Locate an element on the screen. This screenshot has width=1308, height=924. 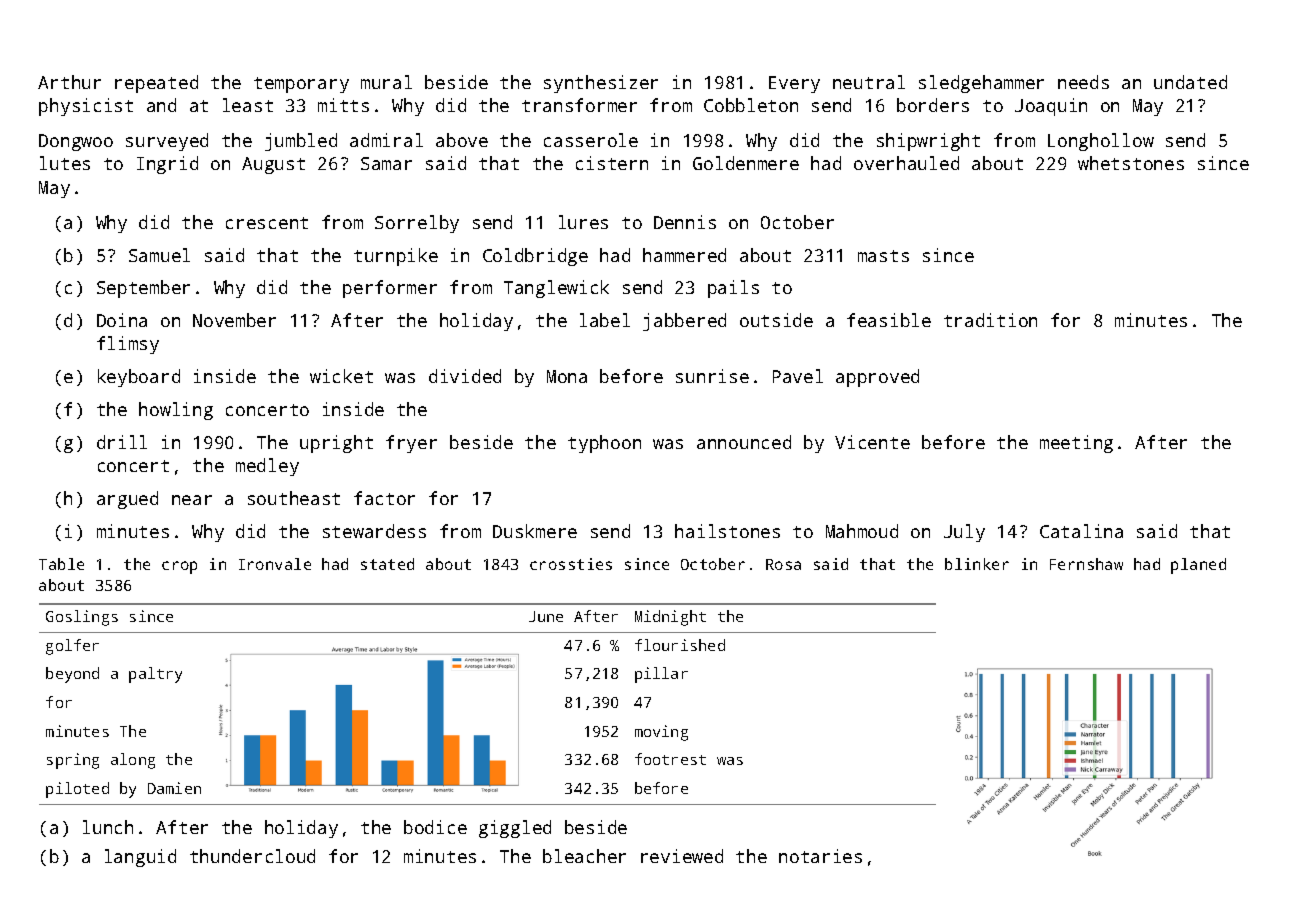
flourished is located at coordinates (680, 645).
